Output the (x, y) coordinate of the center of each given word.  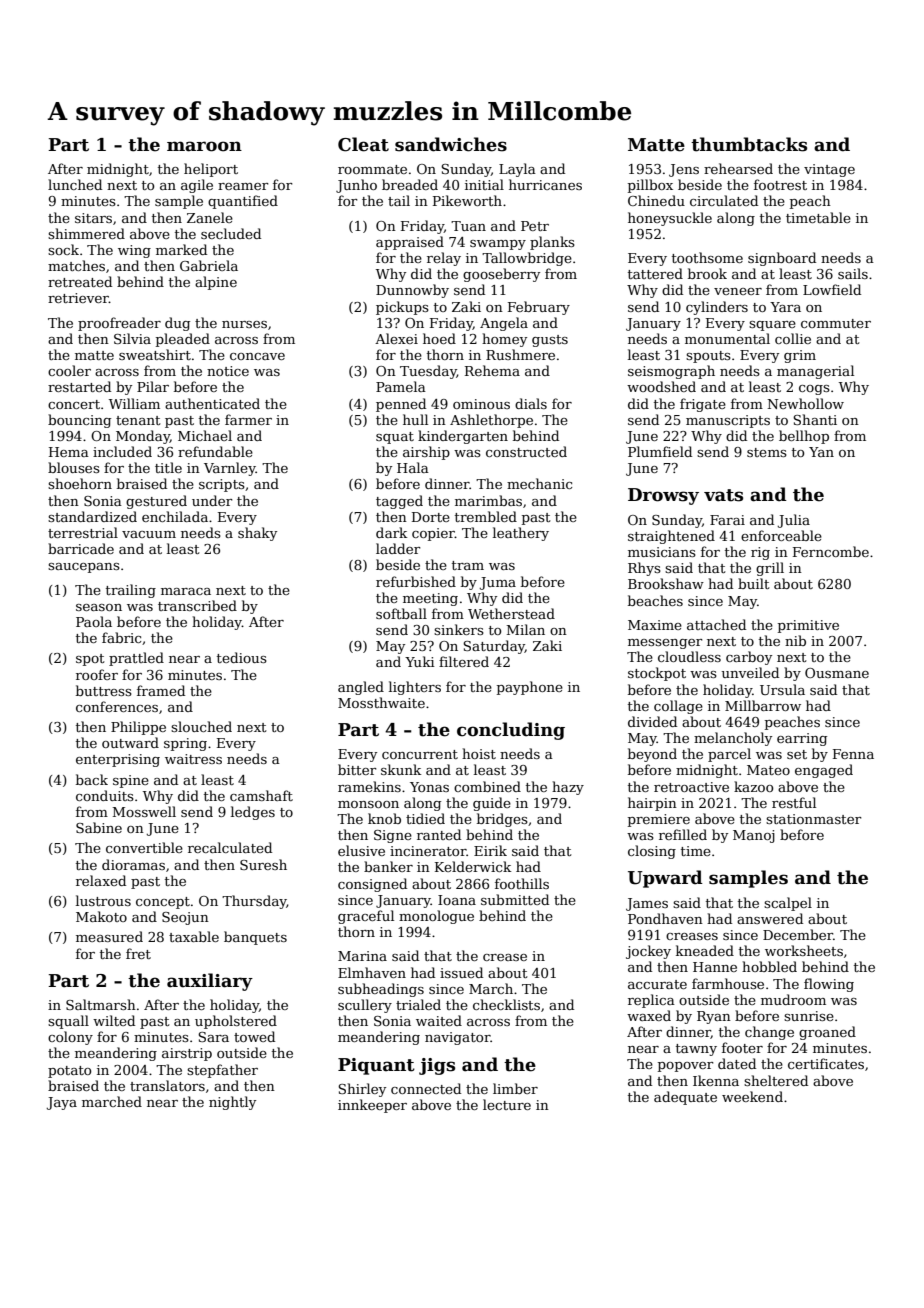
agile (197, 186)
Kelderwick (473, 866)
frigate (703, 405)
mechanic (539, 483)
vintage (829, 170)
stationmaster (814, 819)
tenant (138, 420)
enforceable (781, 535)
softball (401, 613)
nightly (232, 1103)
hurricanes (545, 184)
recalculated (230, 847)
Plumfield (660, 451)
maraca (186, 591)
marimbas (488, 500)
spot (90, 660)
